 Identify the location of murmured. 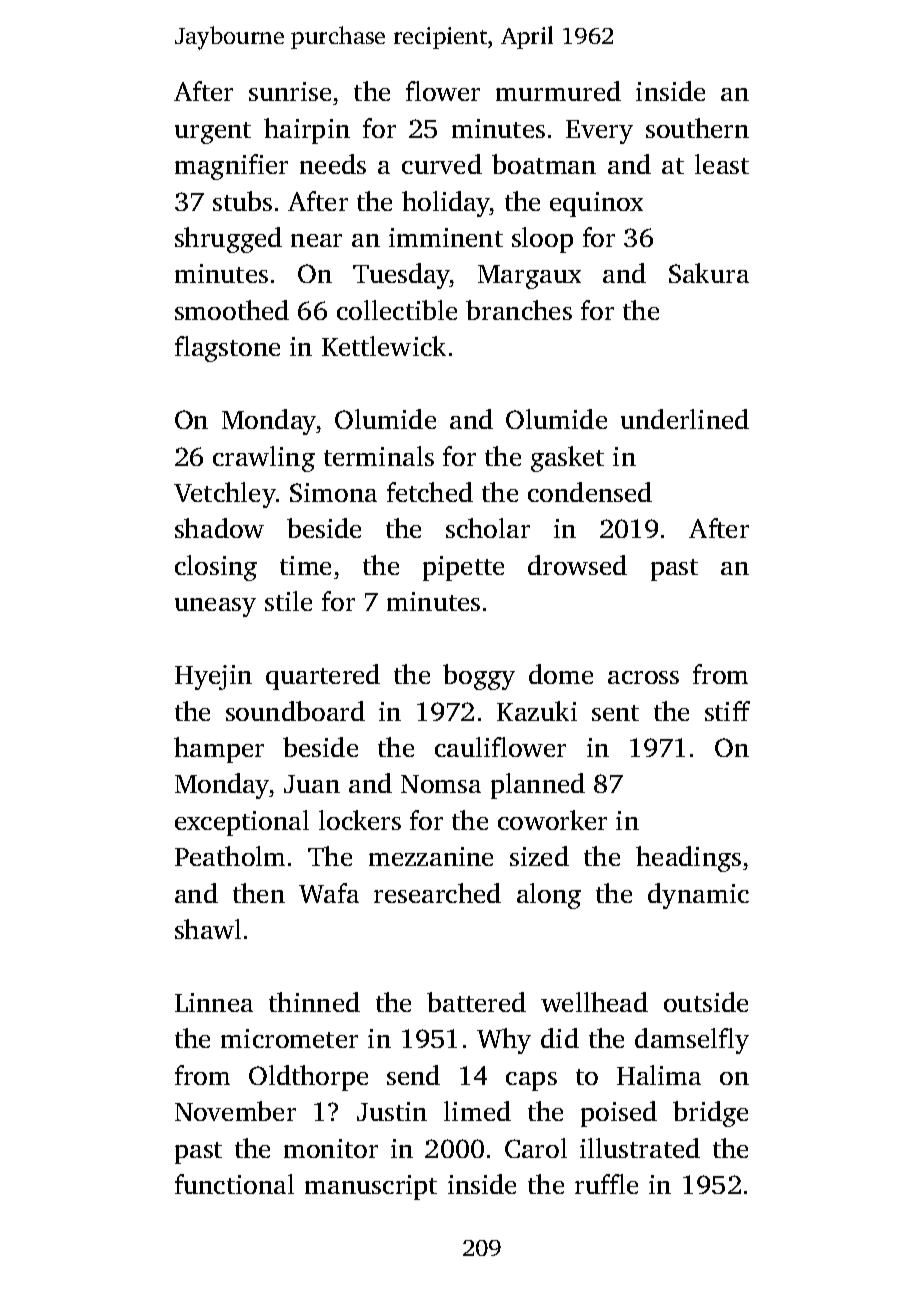
(558, 91).
